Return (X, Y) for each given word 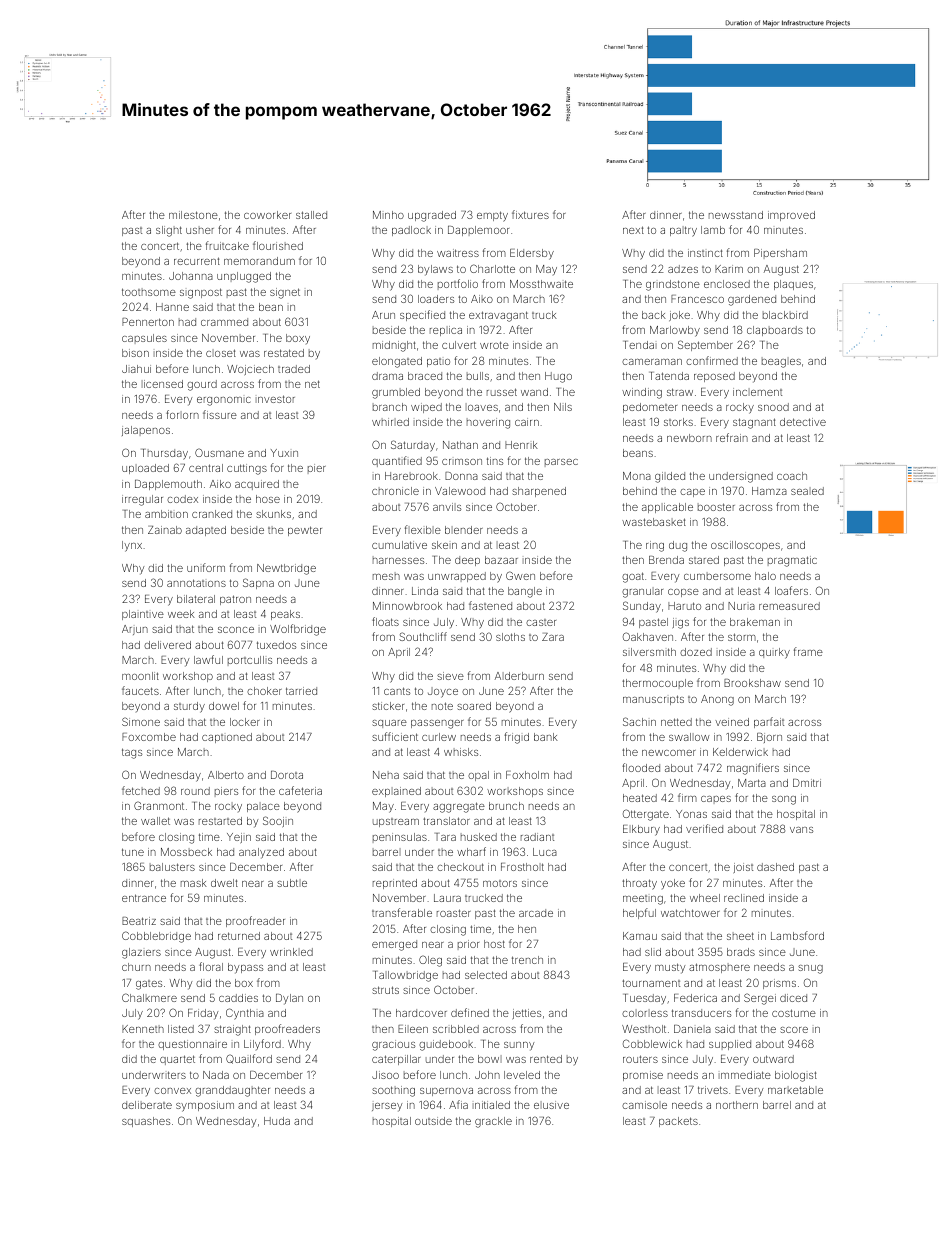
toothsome (149, 292)
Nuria (741, 606)
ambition (166, 514)
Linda (425, 591)
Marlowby (675, 331)
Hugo (558, 377)
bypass (245, 968)
